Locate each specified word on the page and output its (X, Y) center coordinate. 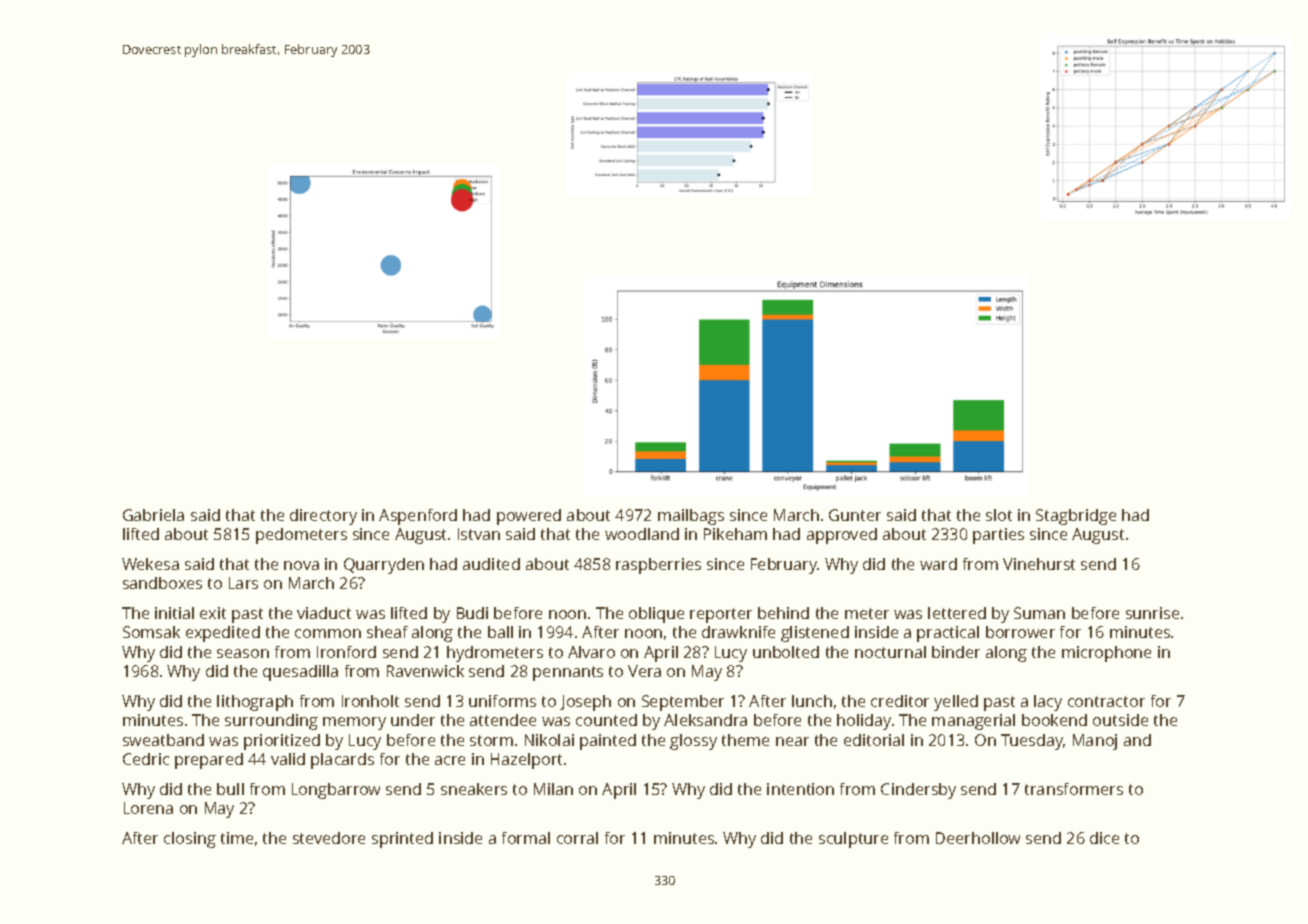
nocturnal (890, 652)
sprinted (402, 840)
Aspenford (418, 517)
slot (999, 515)
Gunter (855, 515)
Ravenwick (425, 671)
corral (577, 838)
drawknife (738, 632)
